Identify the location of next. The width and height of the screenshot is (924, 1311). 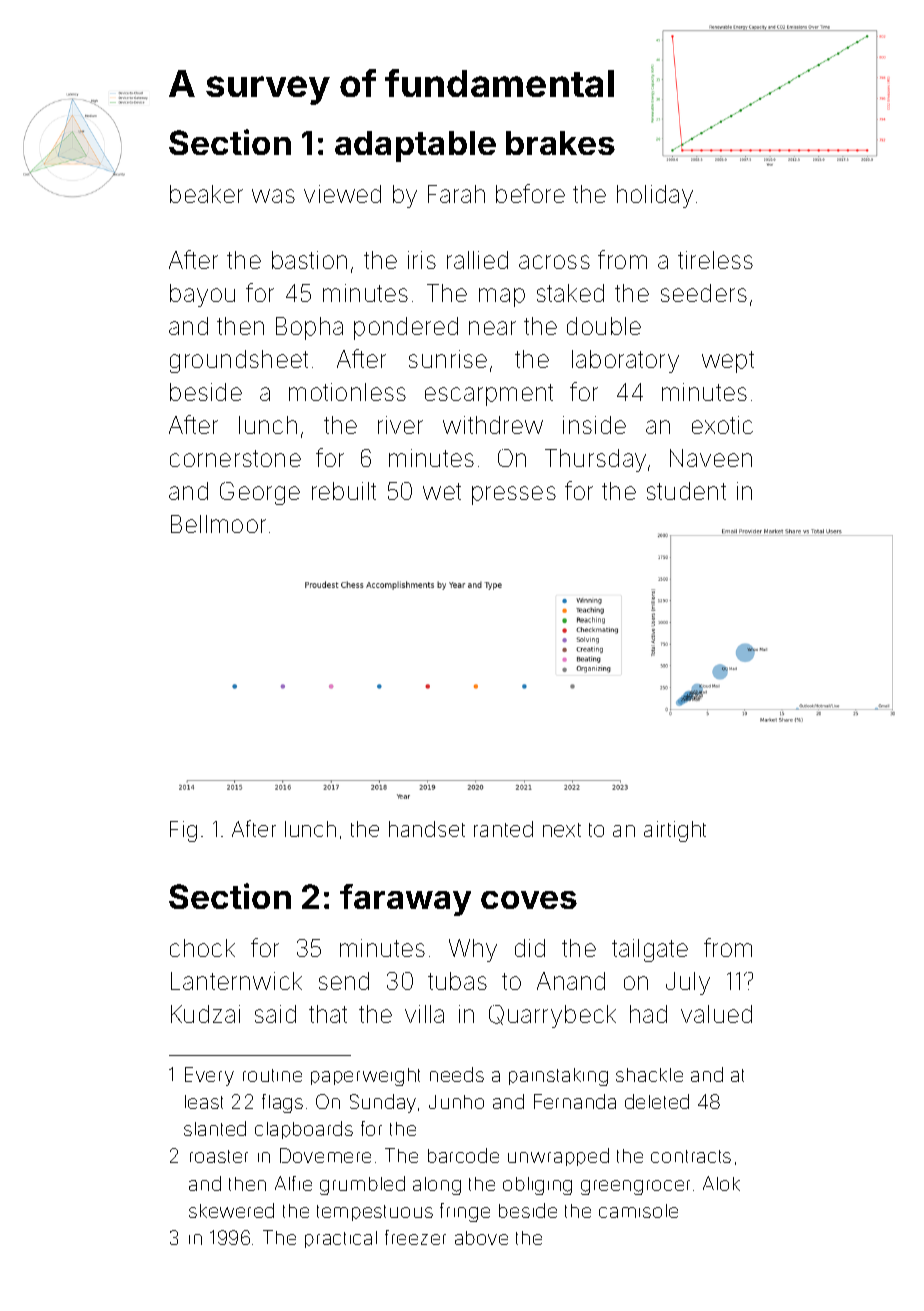
(562, 830).
